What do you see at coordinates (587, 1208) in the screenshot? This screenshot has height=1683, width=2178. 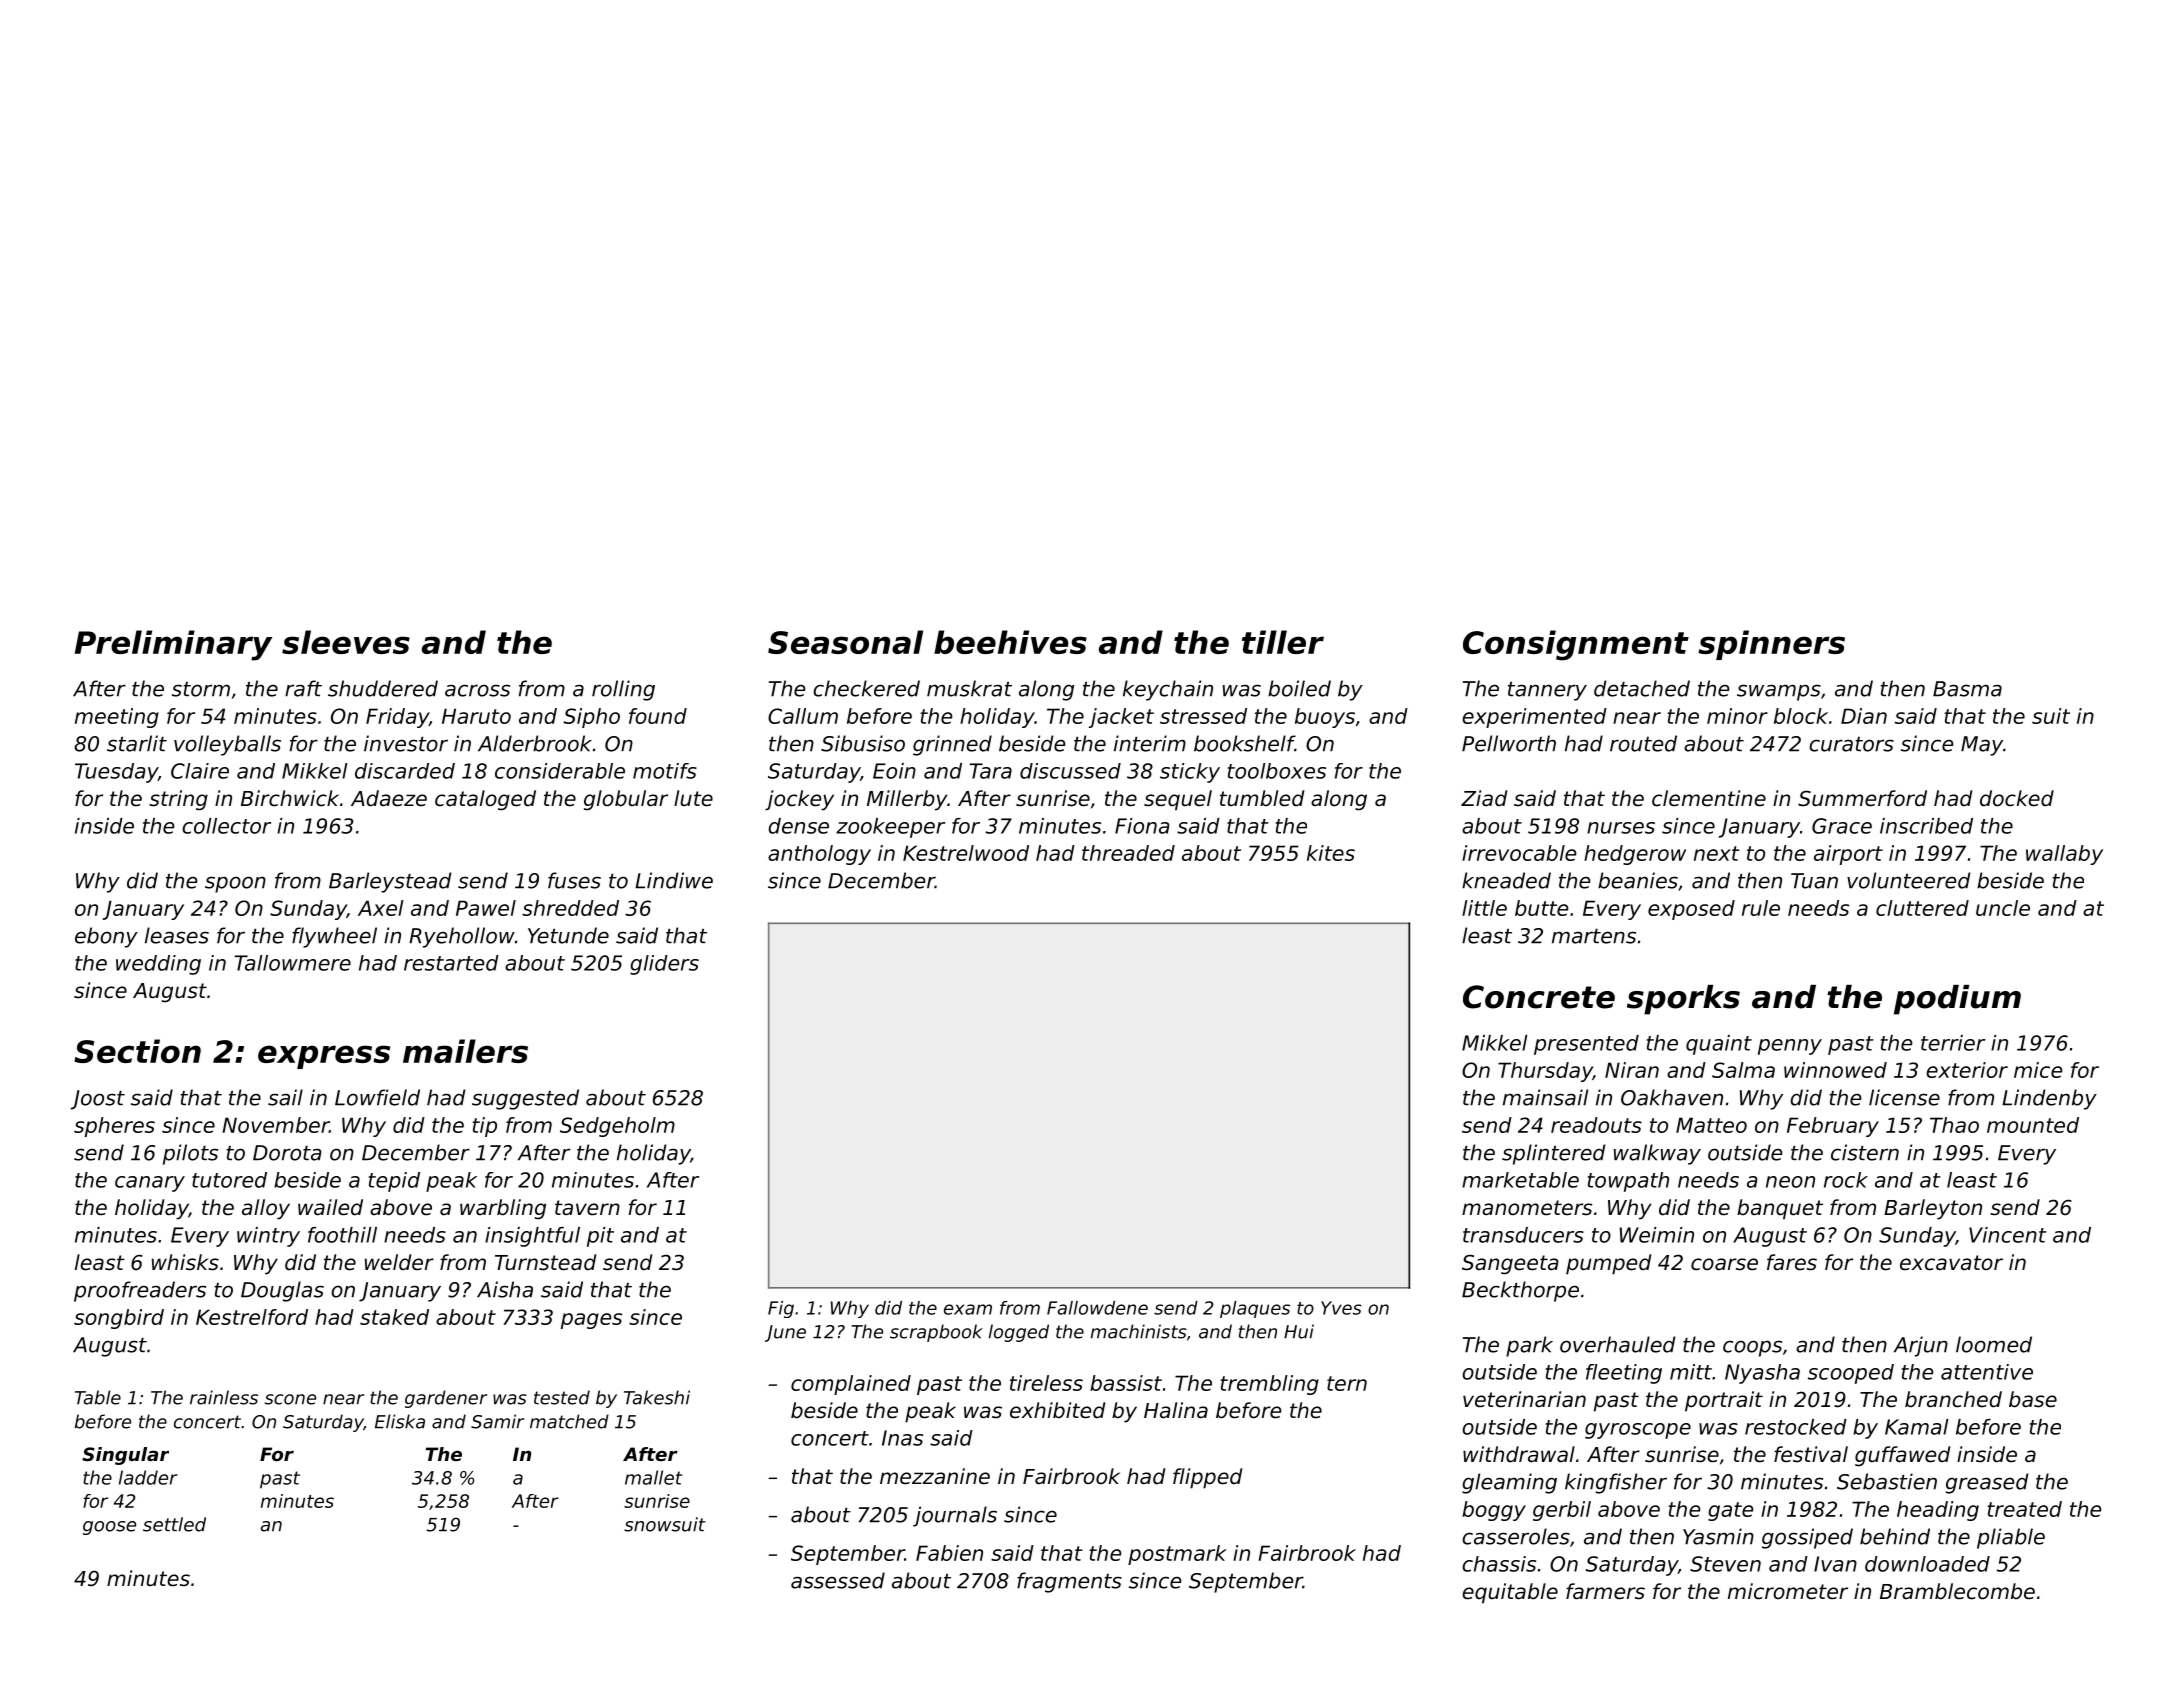 I see `tavern` at bounding box center [587, 1208].
